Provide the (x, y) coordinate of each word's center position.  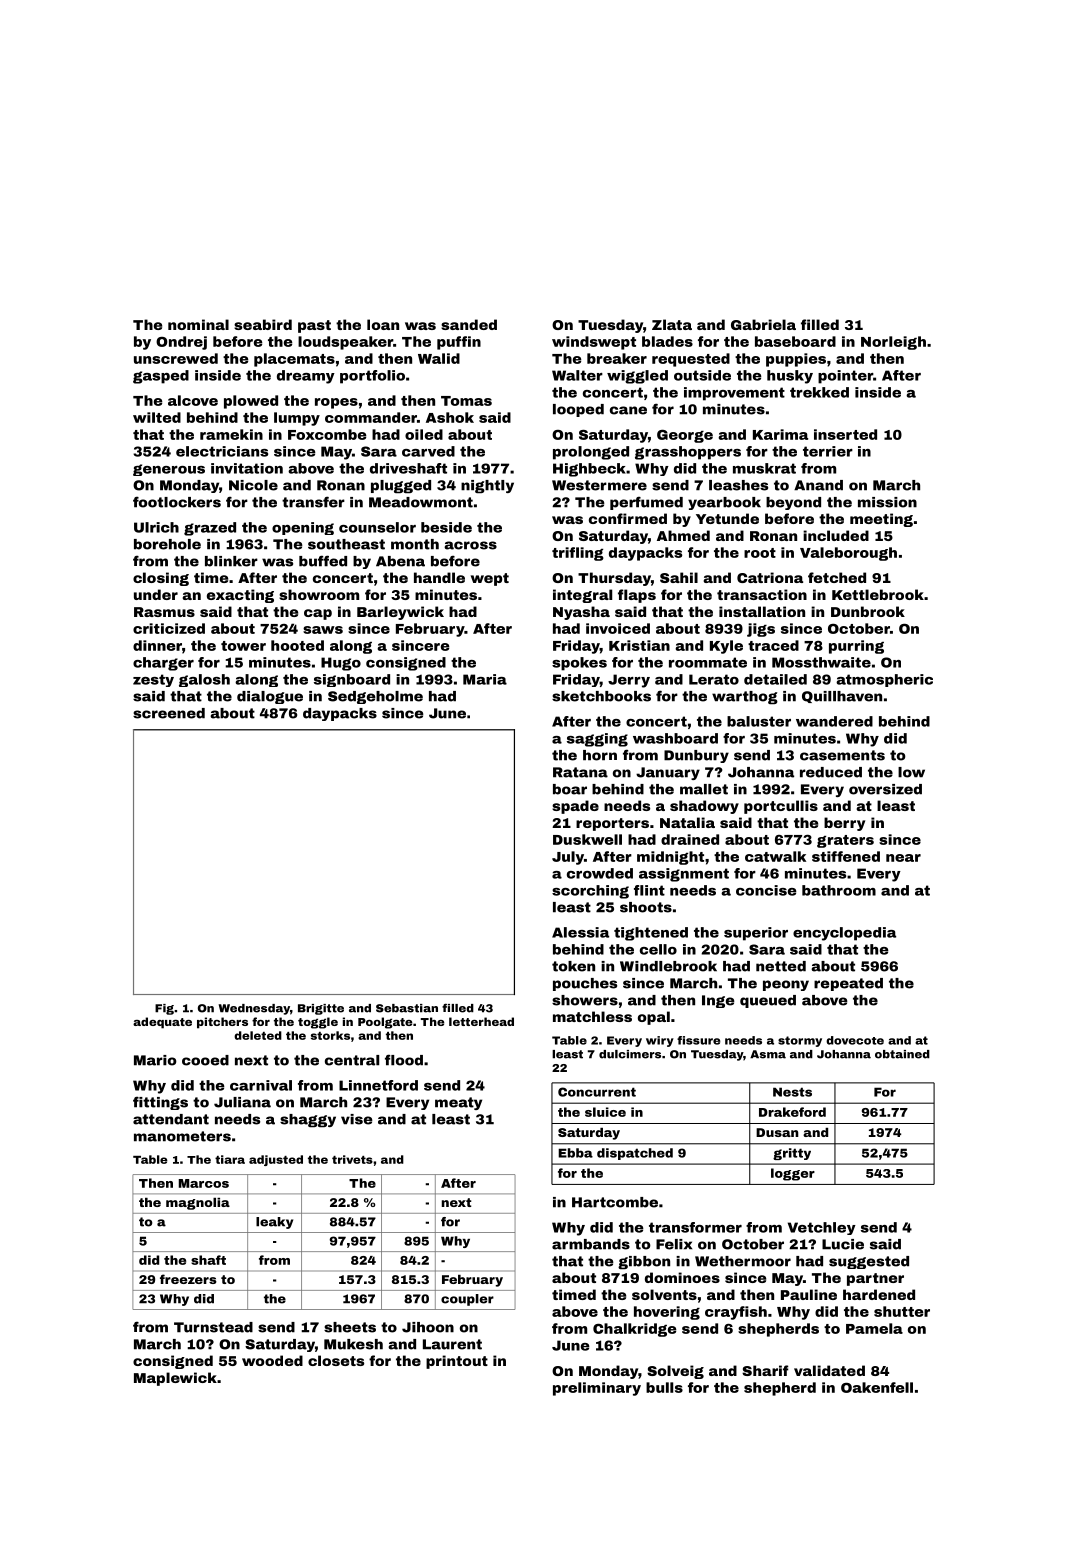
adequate (162, 1023)
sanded (469, 324)
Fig (164, 1009)
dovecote (855, 1040)
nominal (198, 324)
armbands (591, 1244)
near (903, 858)
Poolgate (385, 1023)
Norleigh (893, 343)
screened (169, 713)
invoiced (618, 628)
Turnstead (213, 1327)
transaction (762, 594)
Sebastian (407, 1008)
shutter (902, 1311)
